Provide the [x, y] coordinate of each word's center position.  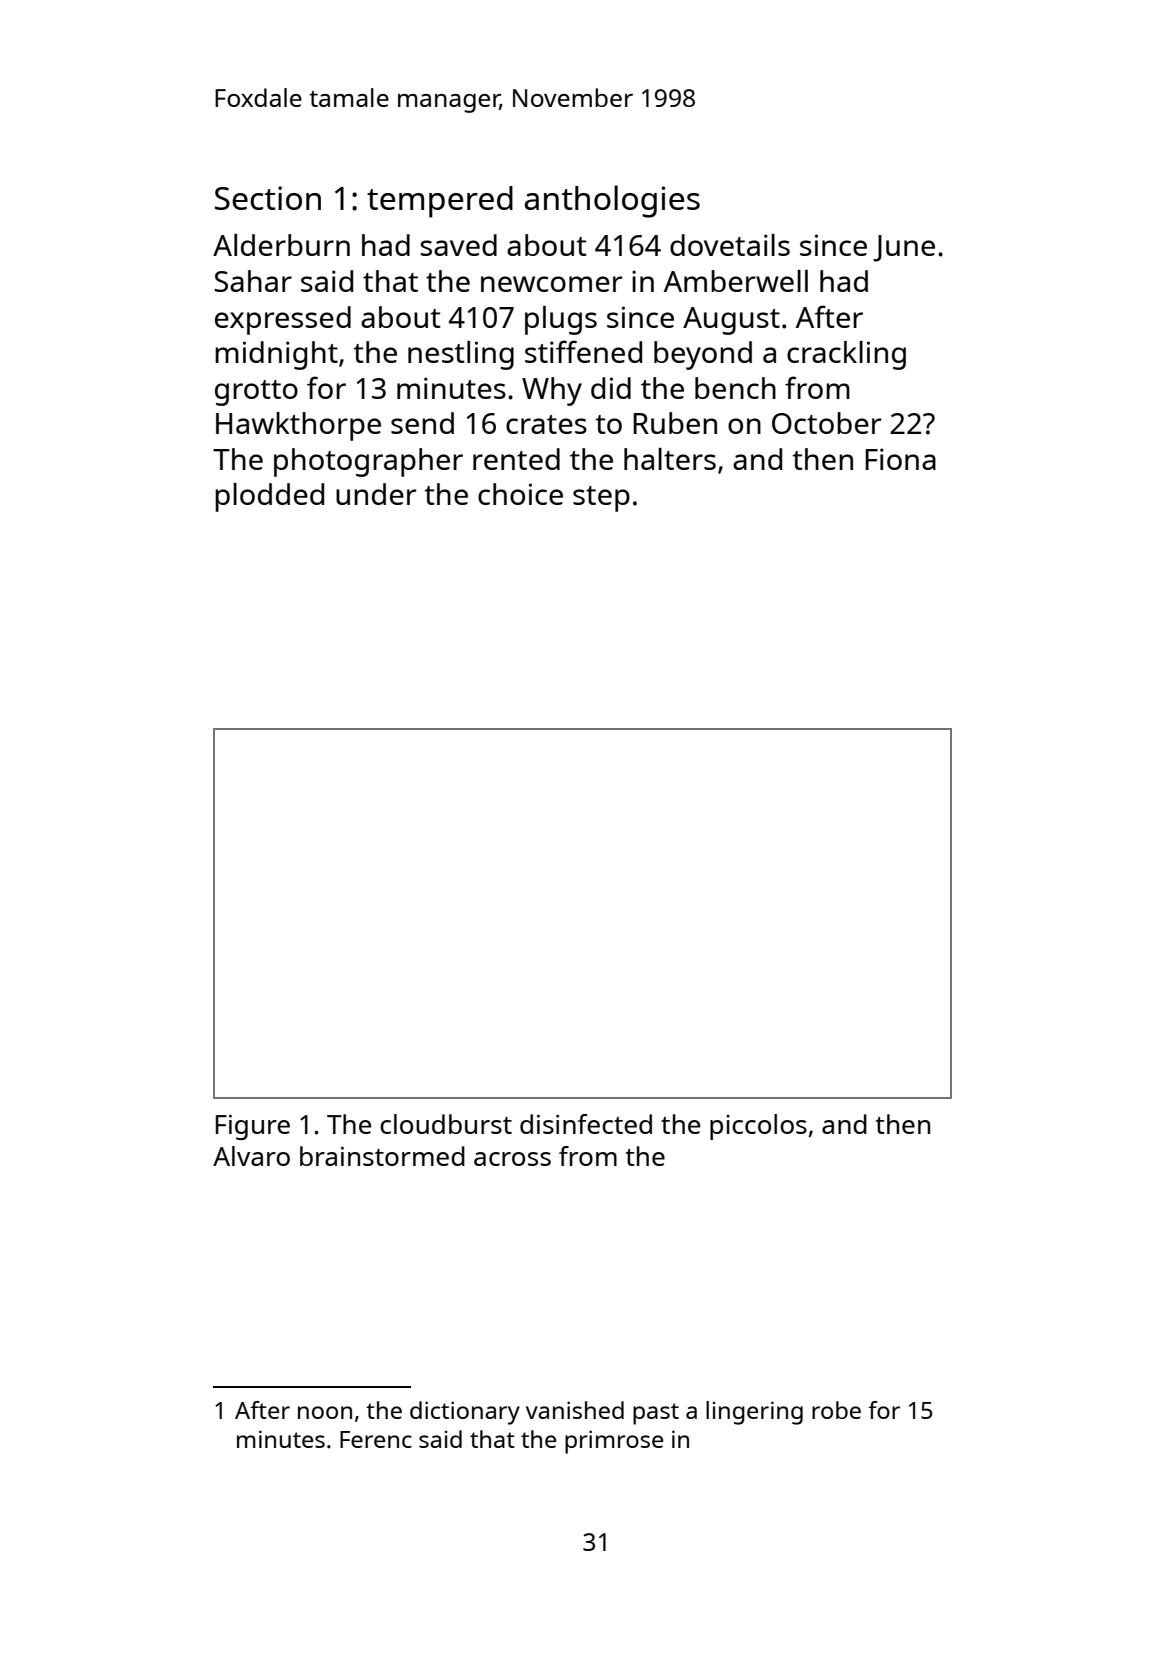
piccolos [758, 1127]
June [904, 248]
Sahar [253, 281]
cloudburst [446, 1124]
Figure [253, 1127]
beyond [703, 355]
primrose [614, 1442]
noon [325, 1412]
